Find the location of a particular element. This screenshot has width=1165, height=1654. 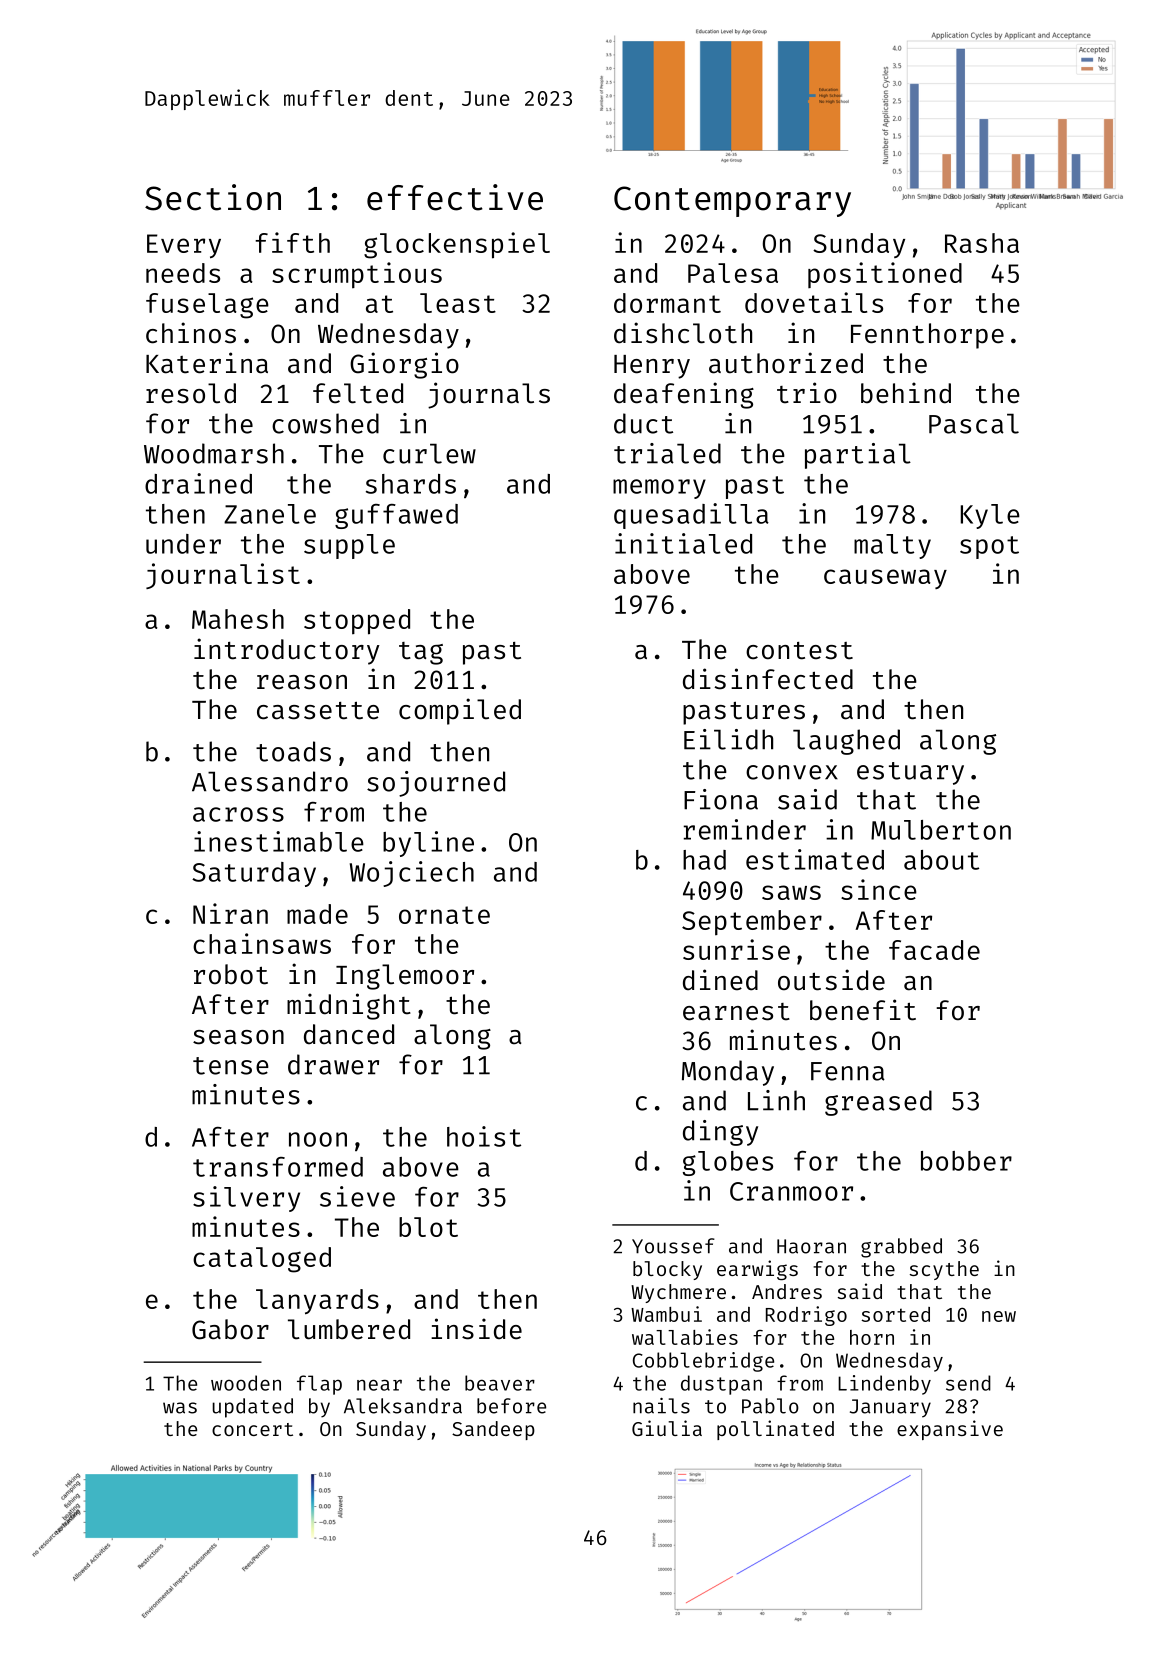

dined is located at coordinates (720, 980).
